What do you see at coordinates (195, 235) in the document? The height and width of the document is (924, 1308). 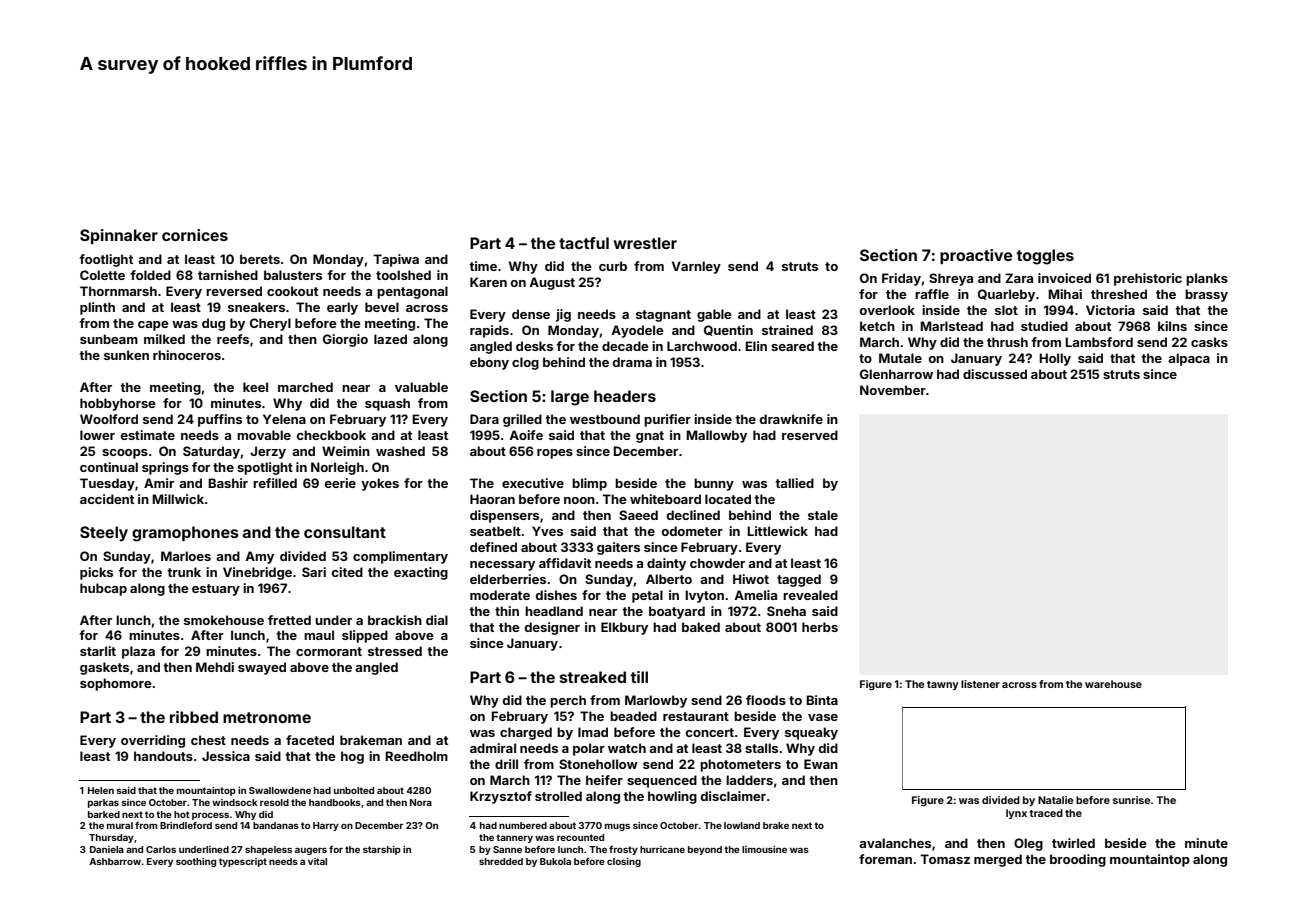 I see `cornices` at bounding box center [195, 235].
